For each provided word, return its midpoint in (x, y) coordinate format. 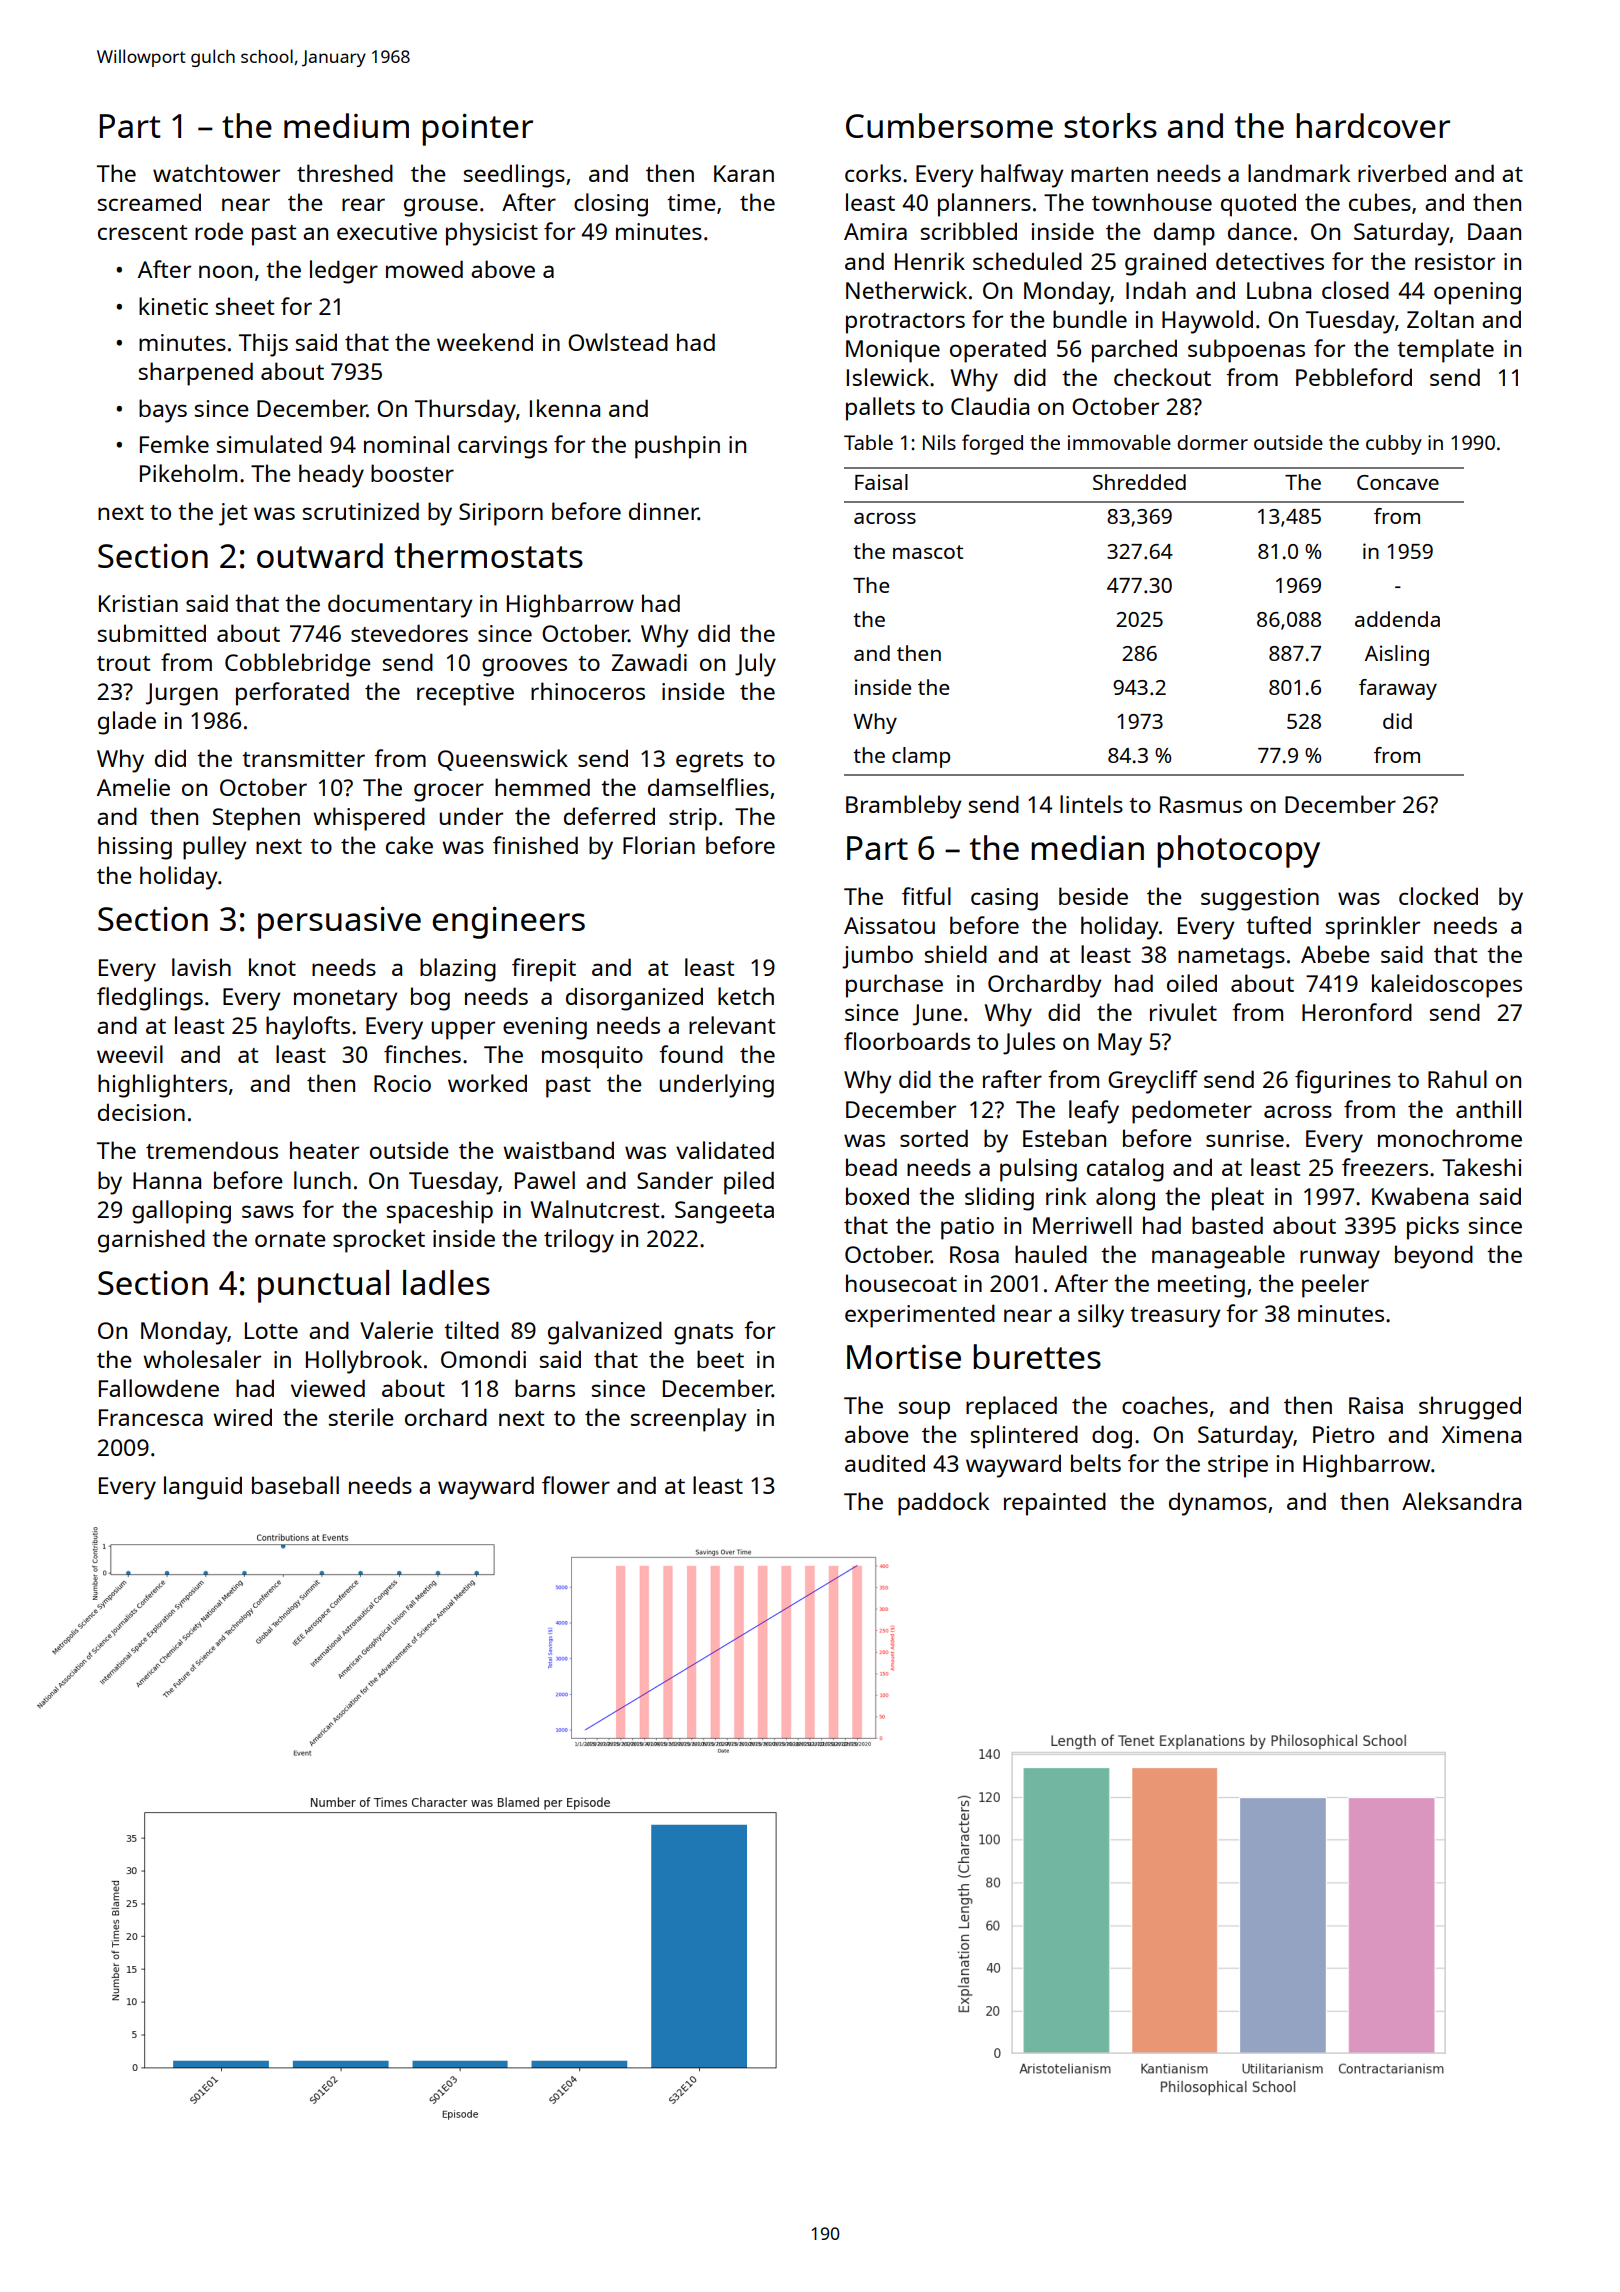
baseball (295, 1485)
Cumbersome (949, 125)
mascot (928, 552)
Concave (1398, 482)
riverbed (1402, 173)
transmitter (303, 758)
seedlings (514, 176)
